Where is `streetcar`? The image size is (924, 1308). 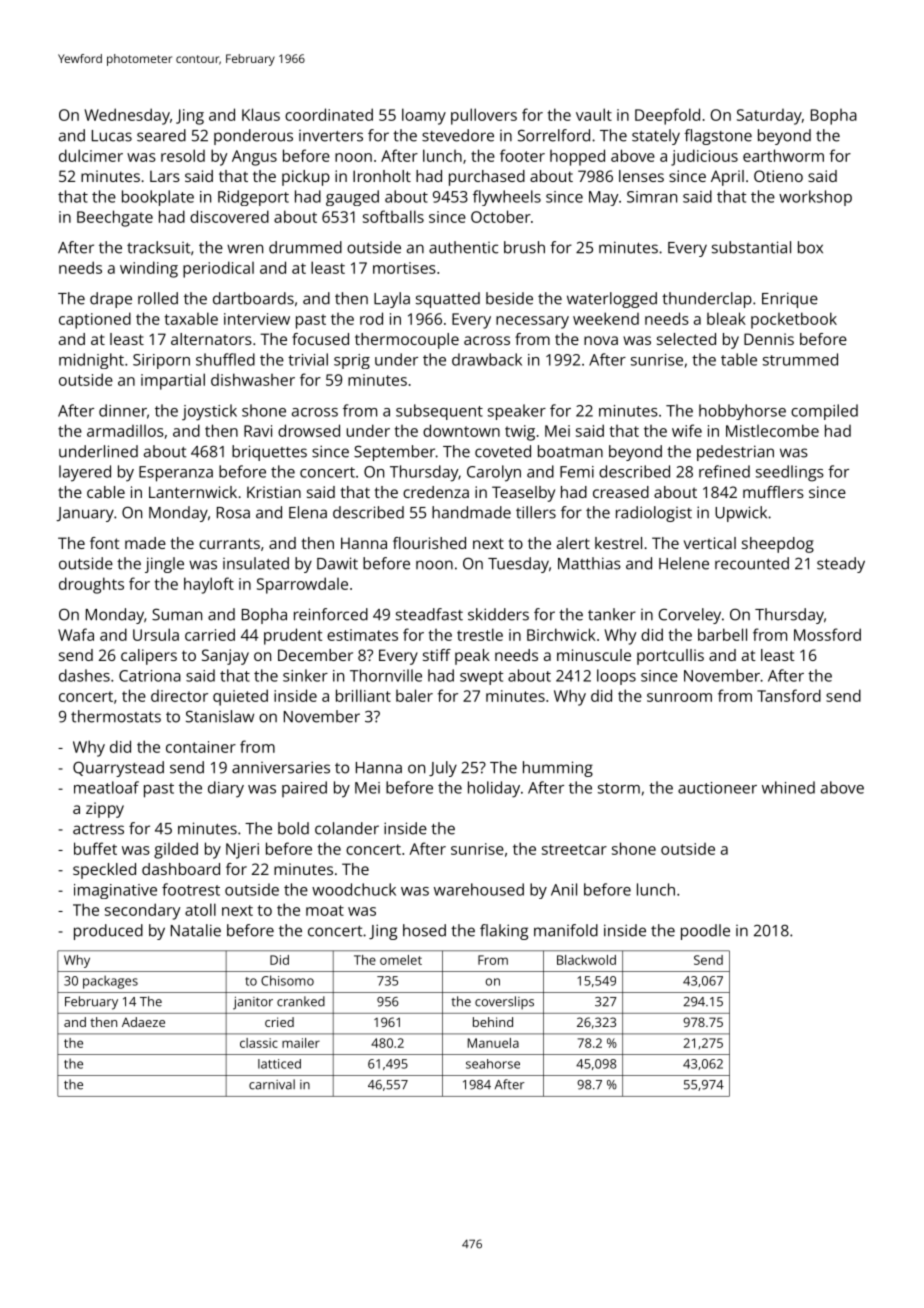
streetcar is located at coordinates (574, 849).
